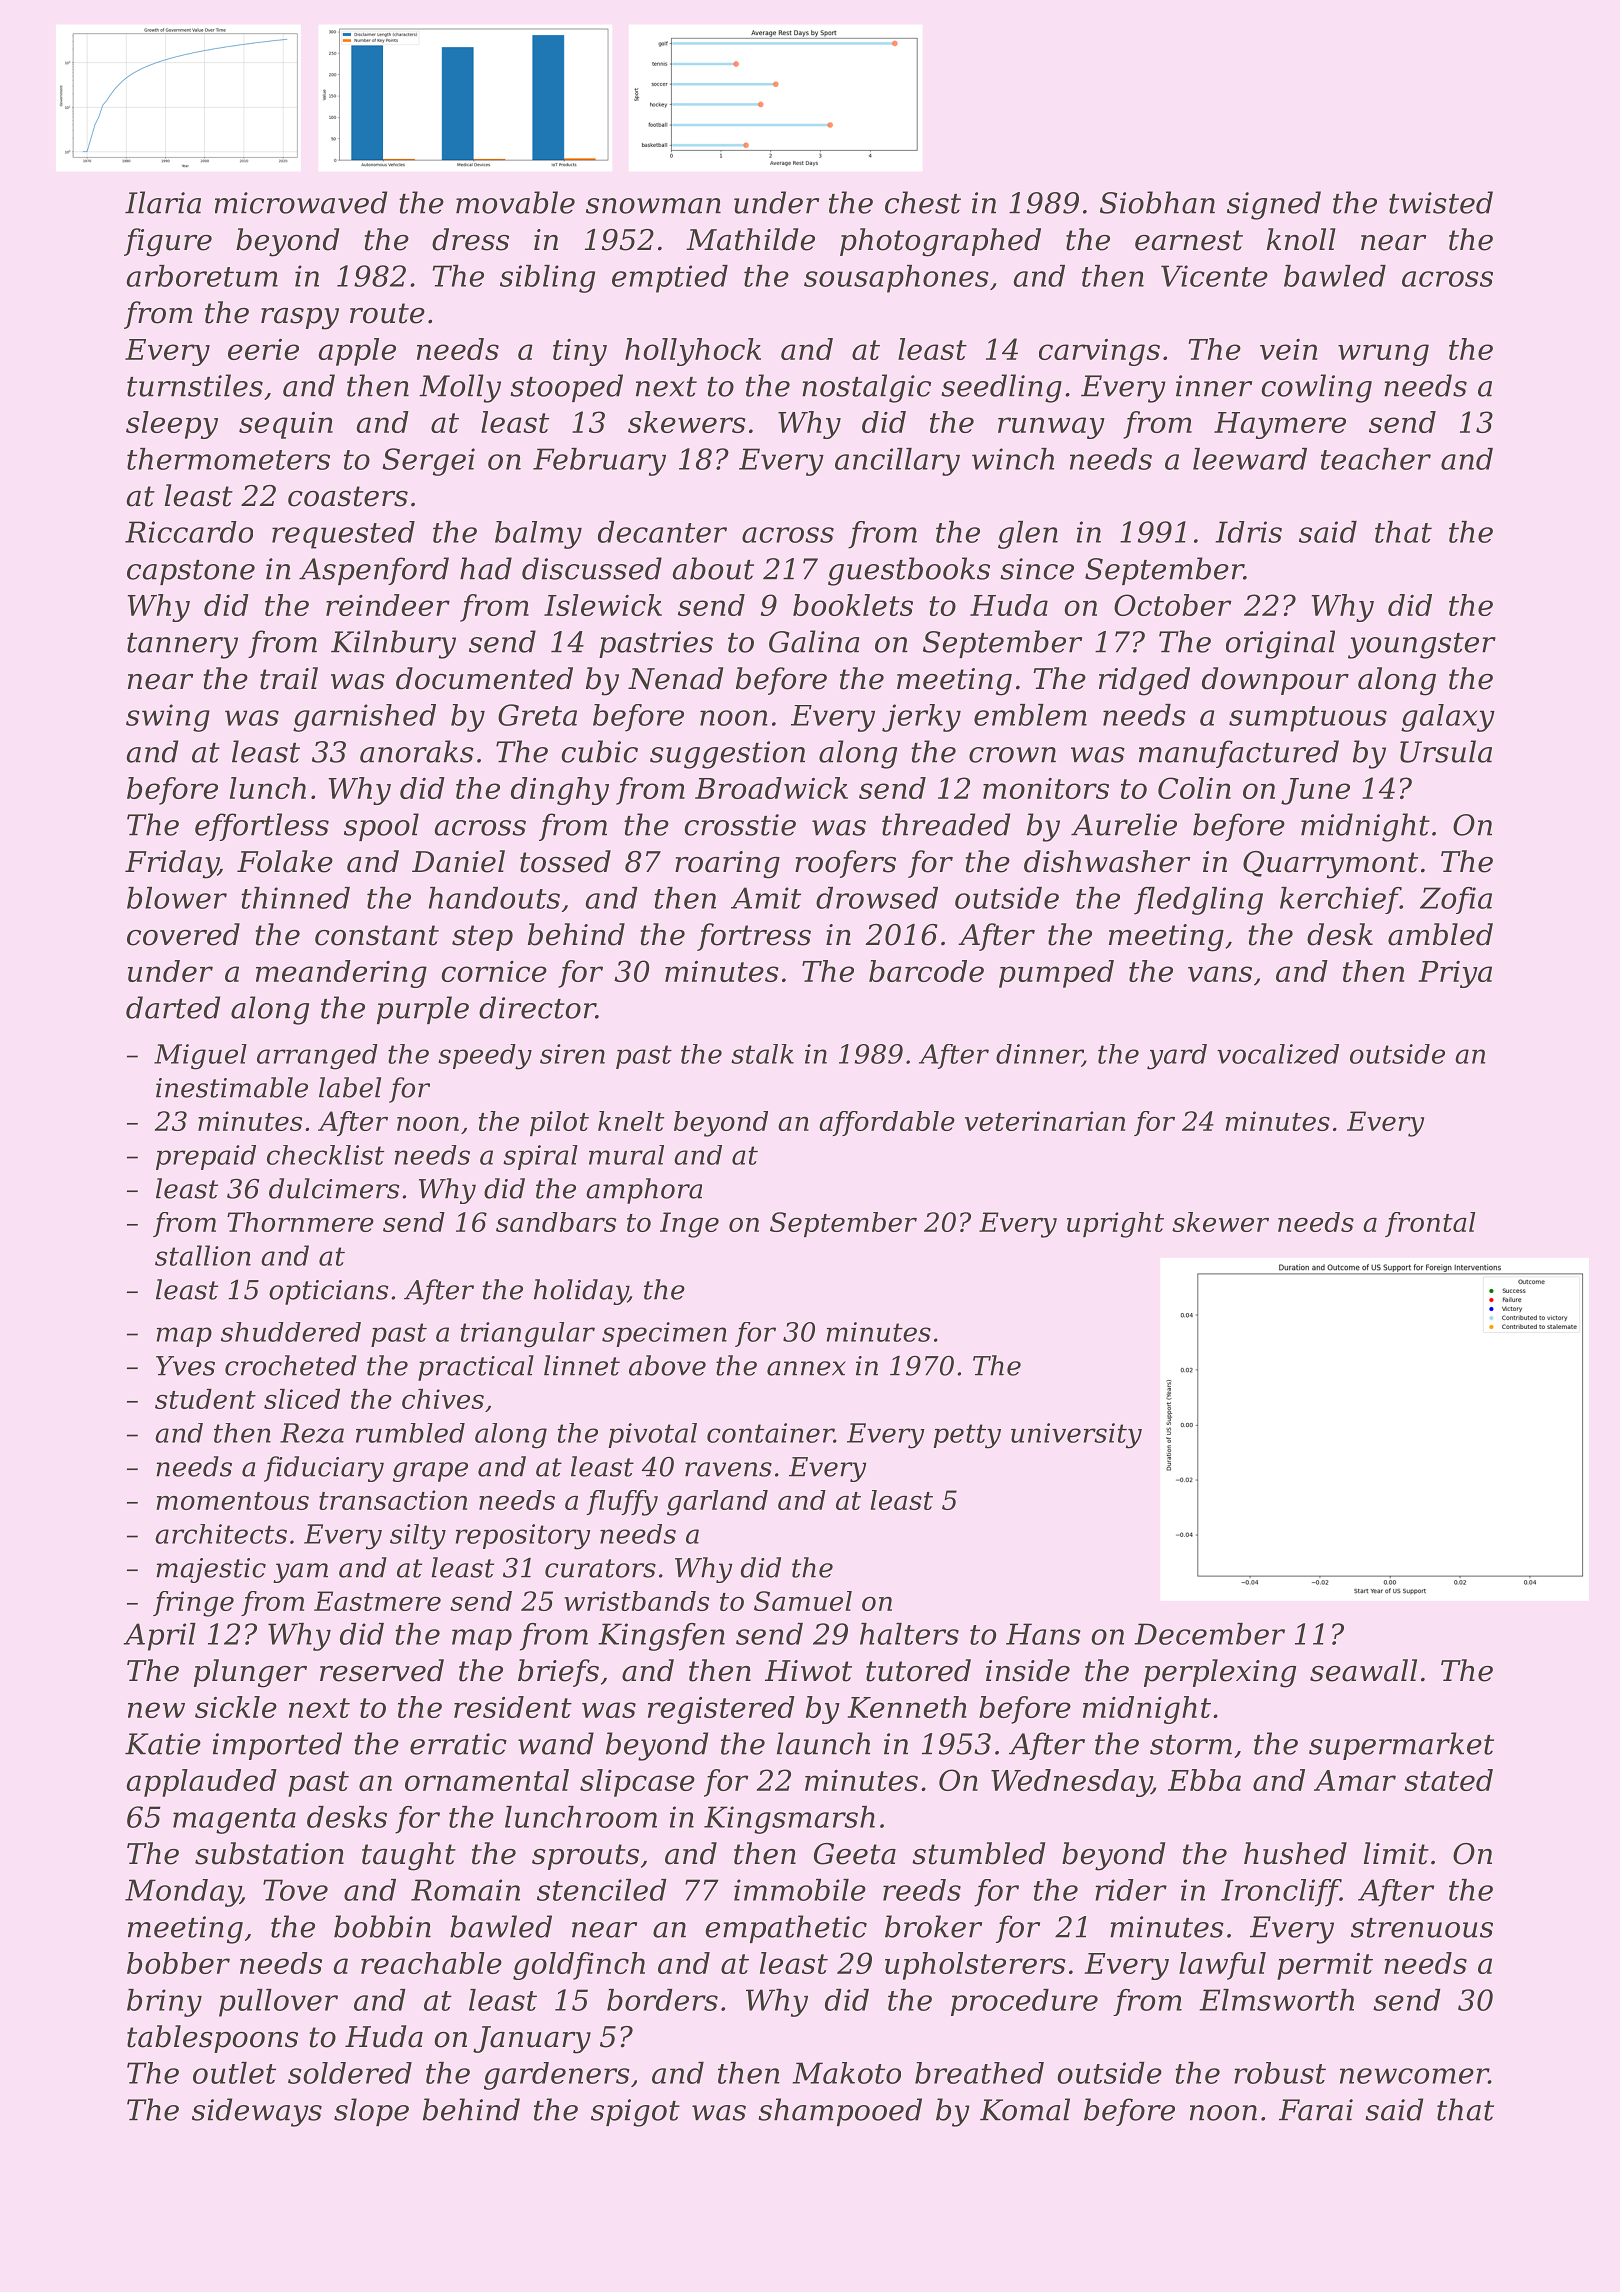  I want to click on Folake, so click(285, 861).
